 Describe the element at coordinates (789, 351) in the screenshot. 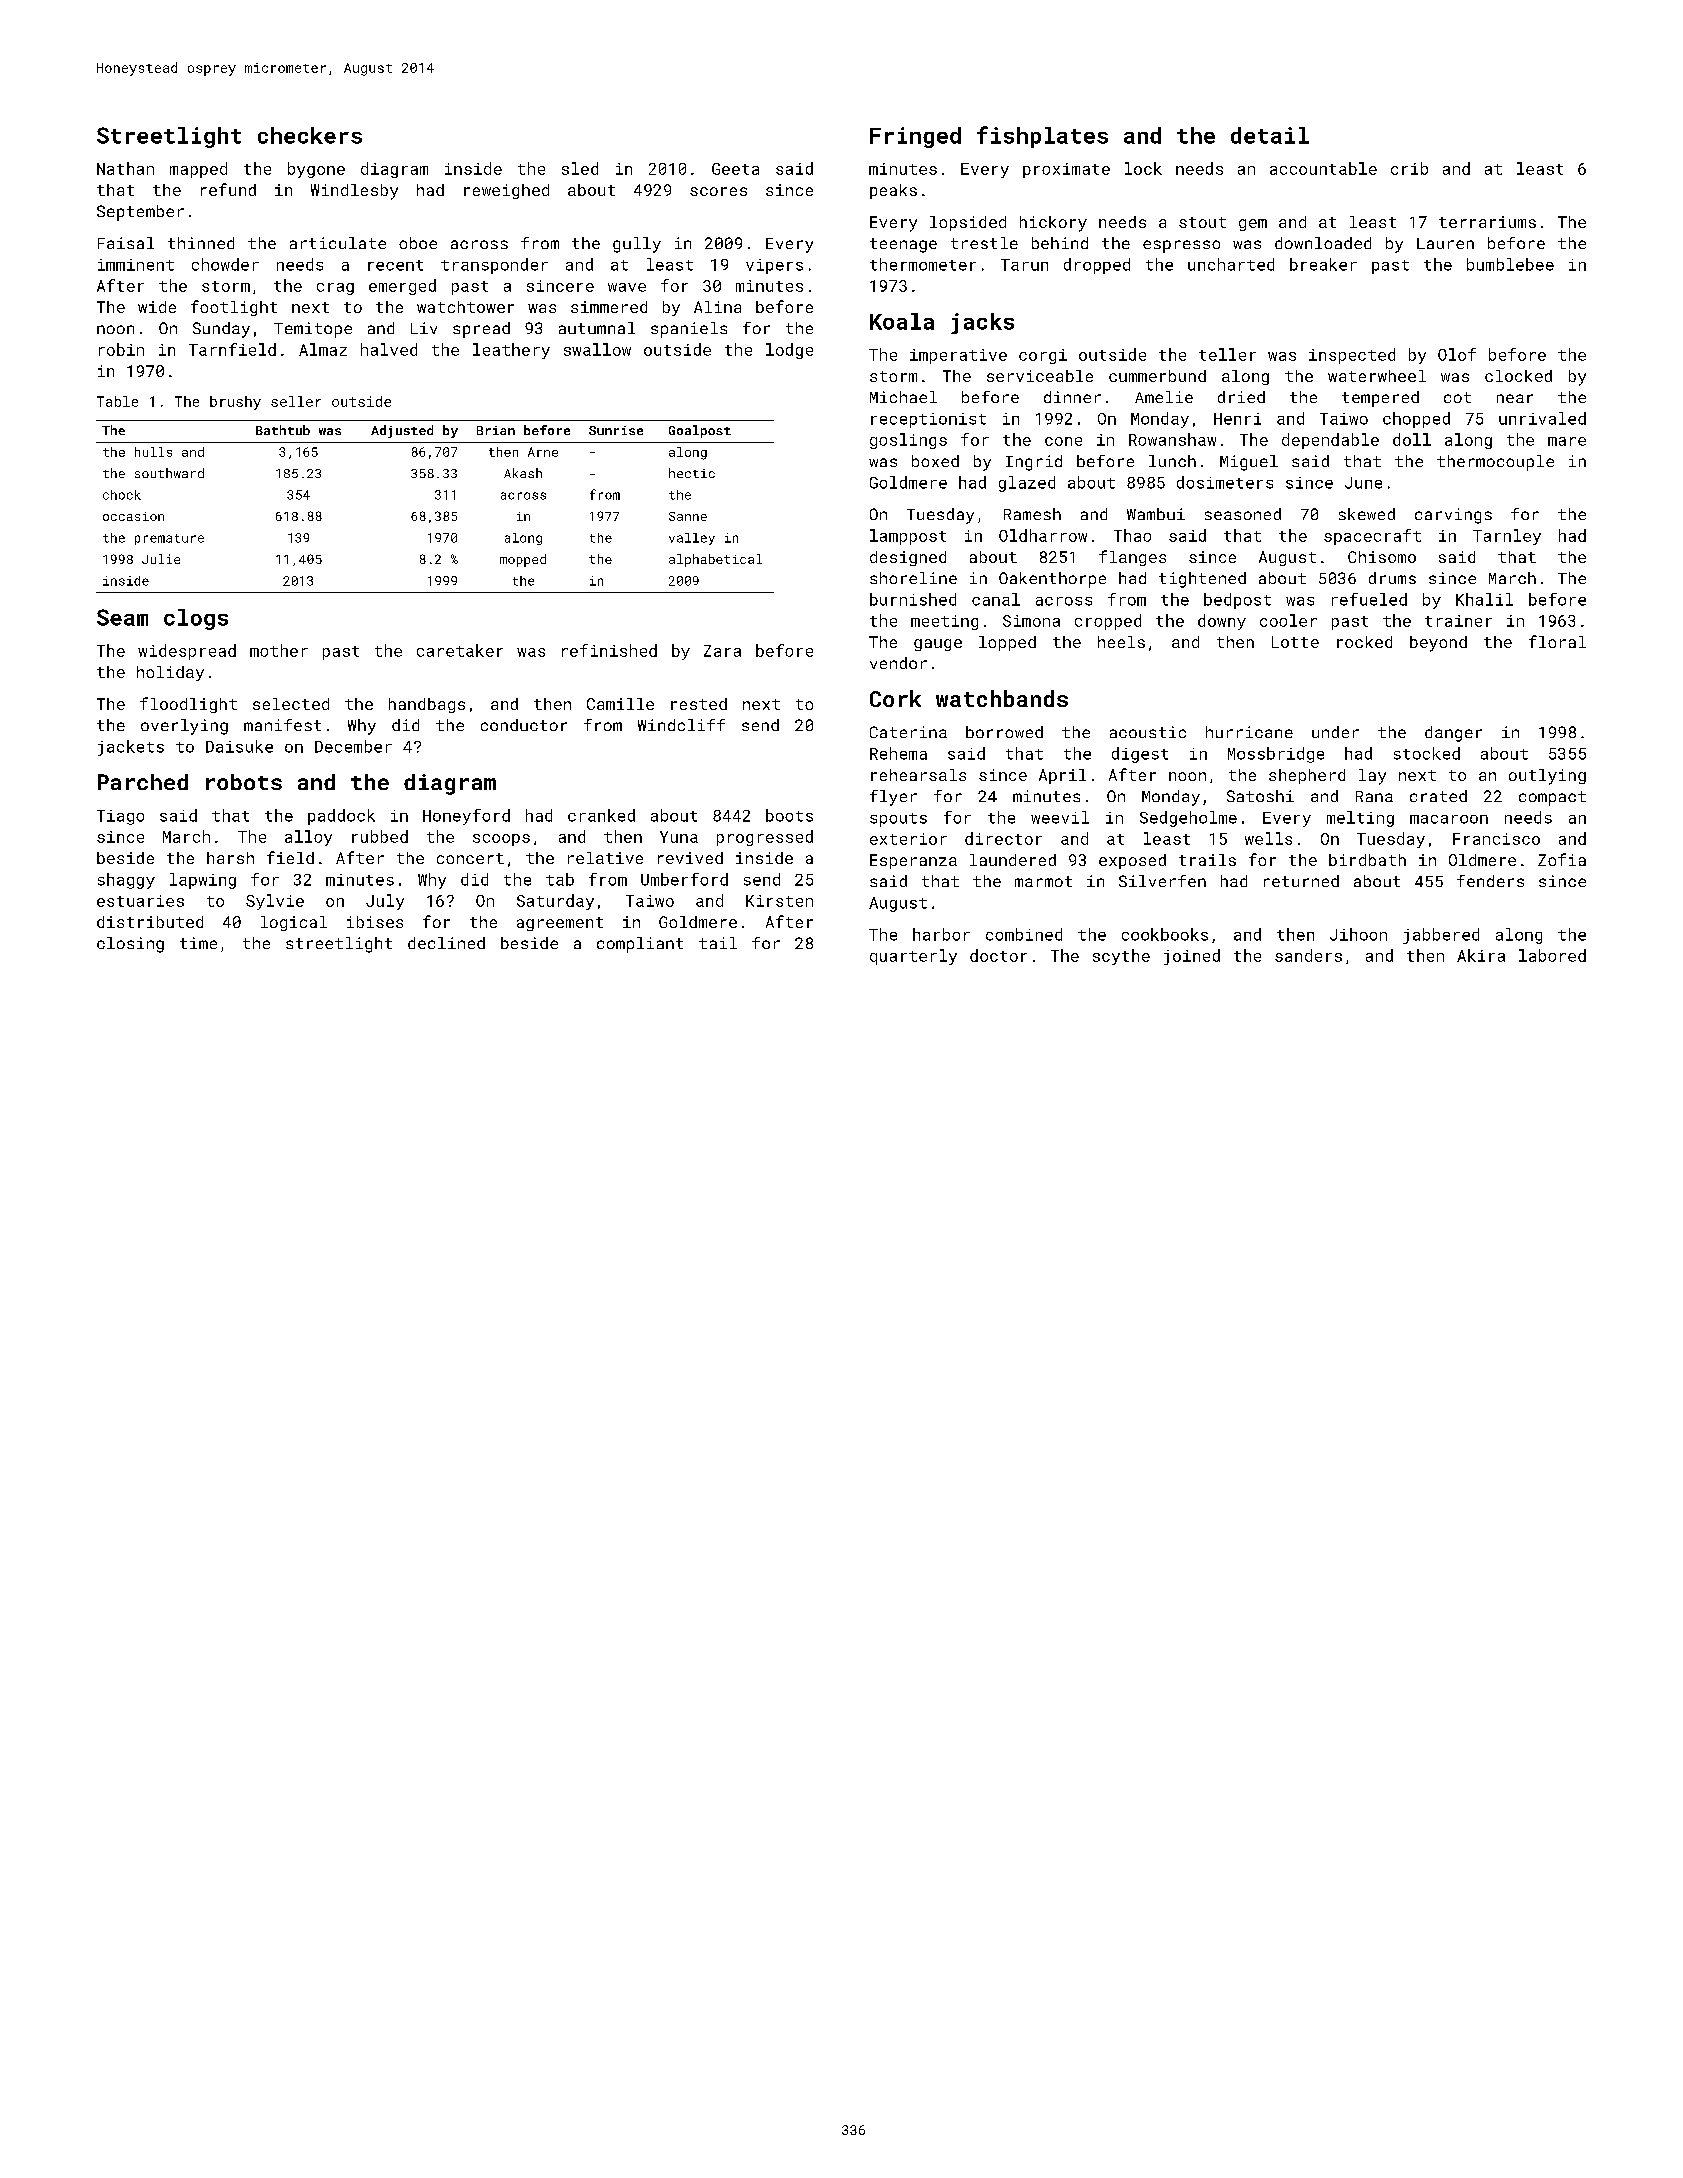

I see `lodge` at that location.
